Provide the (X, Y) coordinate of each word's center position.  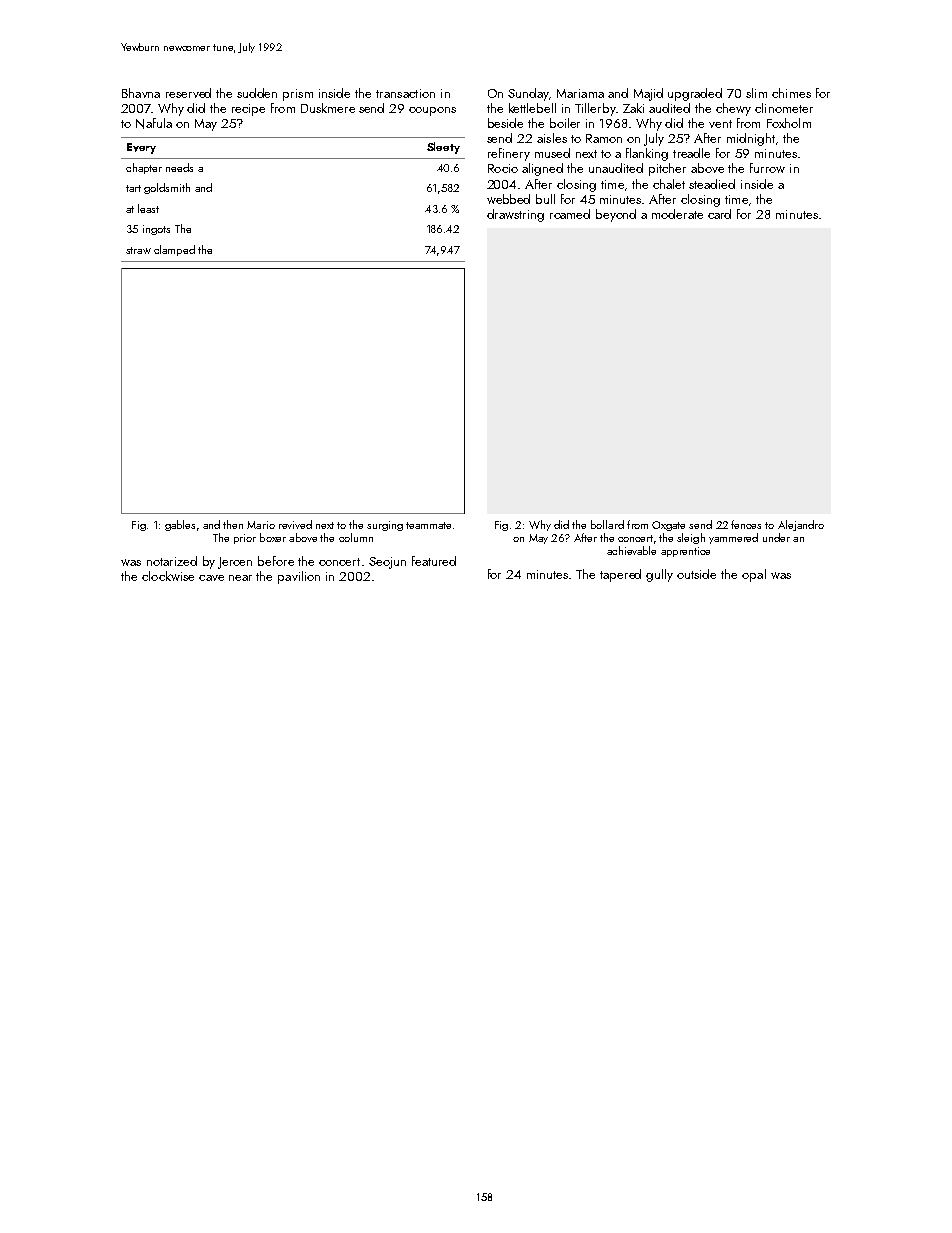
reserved (188, 93)
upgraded (695, 94)
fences (746, 524)
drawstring (515, 215)
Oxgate (668, 526)
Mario (261, 525)
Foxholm (789, 123)
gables (180, 525)
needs (179, 167)
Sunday (528, 94)
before (276, 561)
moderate (677, 214)
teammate (428, 525)
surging (385, 526)
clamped (174, 250)
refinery (509, 154)
